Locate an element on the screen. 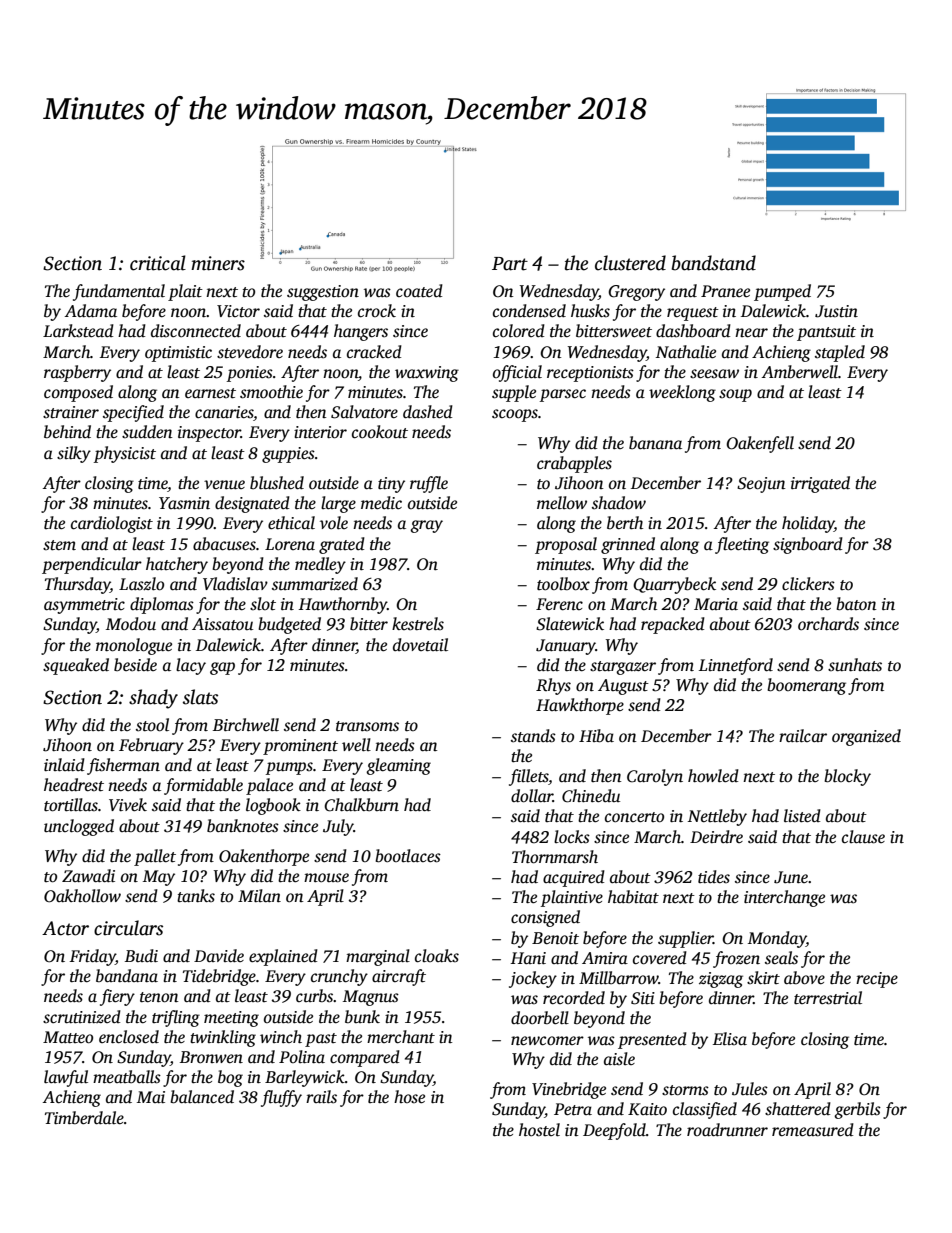 The width and height of the screenshot is (952, 1233). sunhats is located at coordinates (855, 665).
